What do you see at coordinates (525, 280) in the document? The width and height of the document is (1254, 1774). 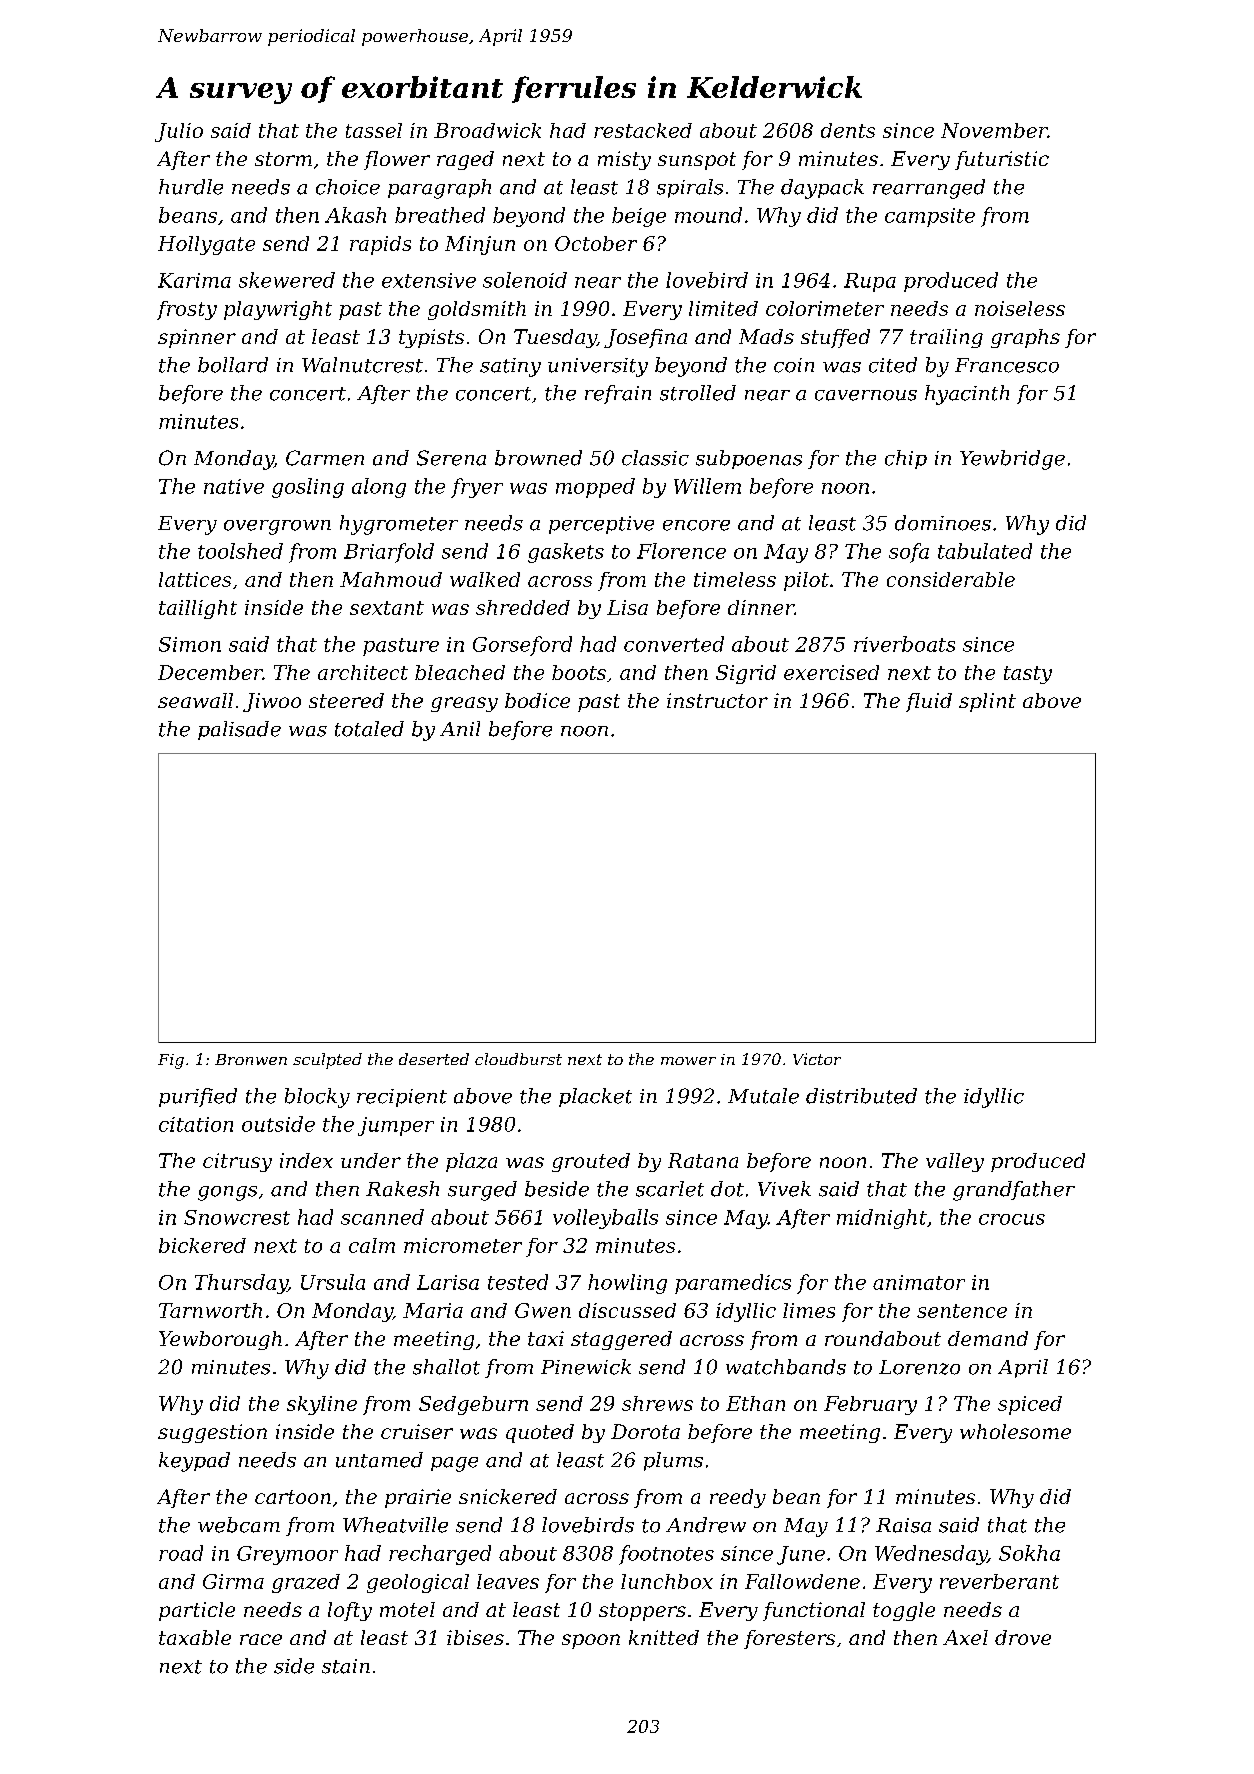 I see `solenoid` at bounding box center [525, 280].
